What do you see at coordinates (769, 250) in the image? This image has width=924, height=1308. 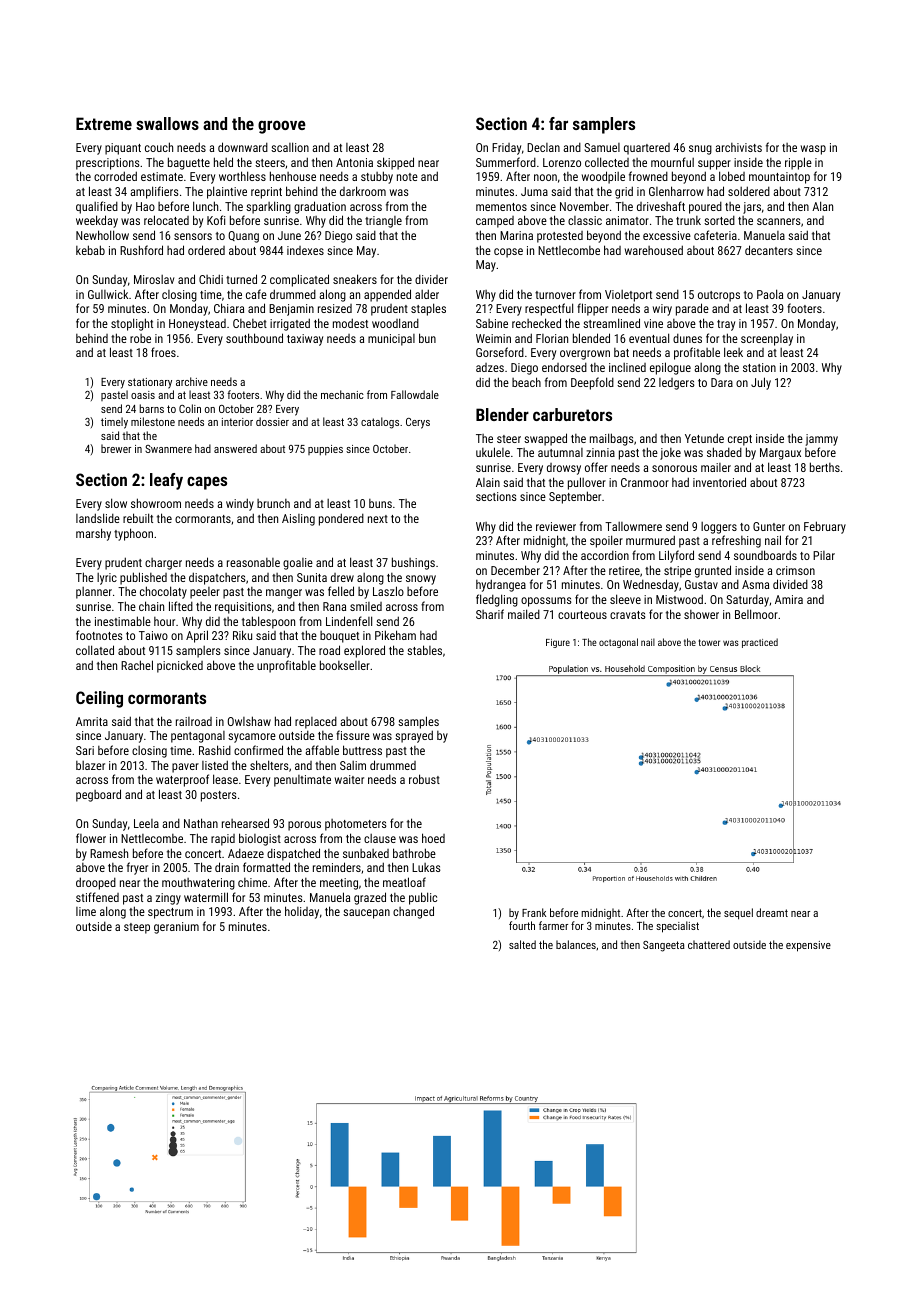 I see `decanters` at bounding box center [769, 250].
